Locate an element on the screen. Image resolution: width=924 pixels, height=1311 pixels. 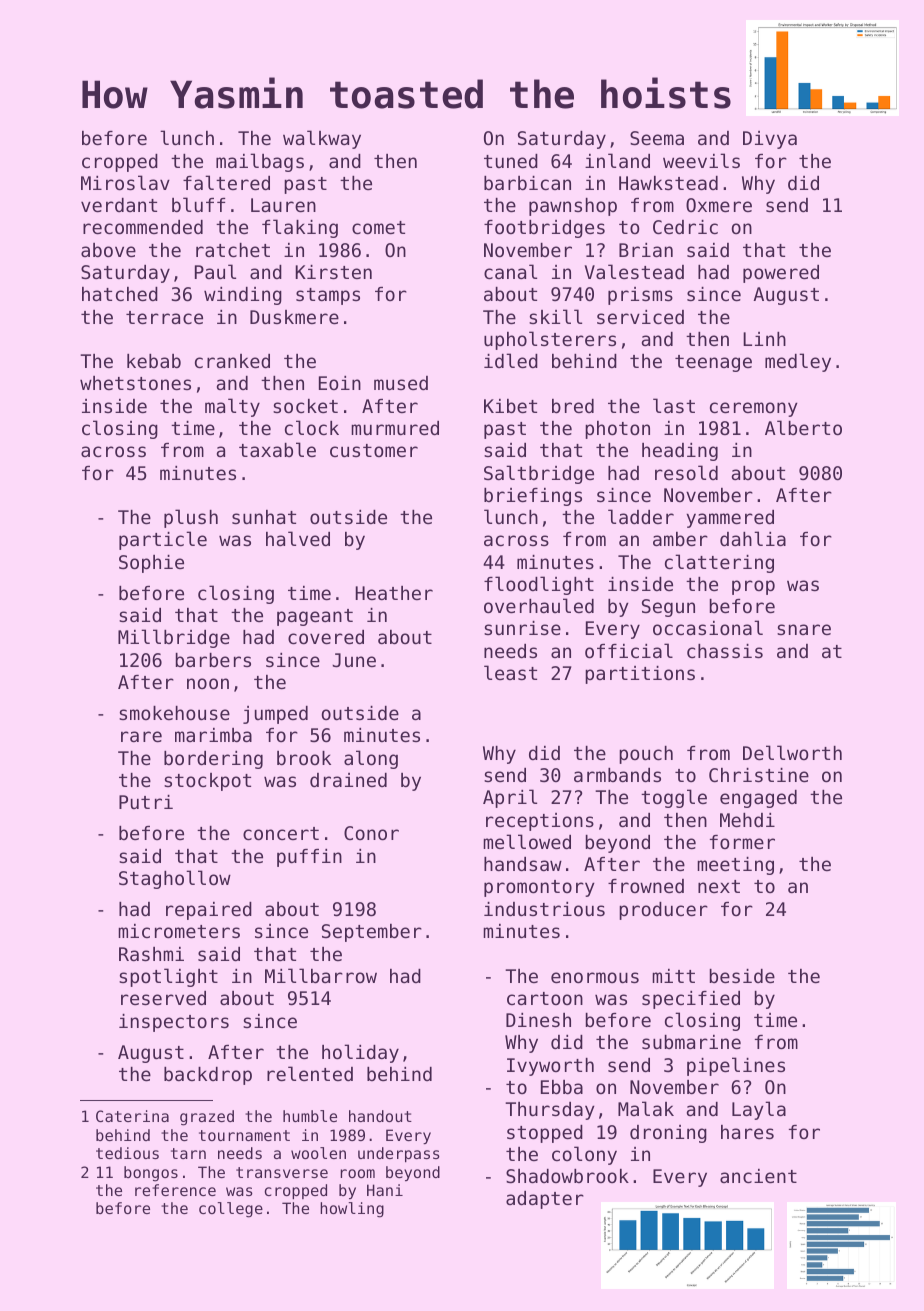
Divya is located at coordinates (770, 140).
